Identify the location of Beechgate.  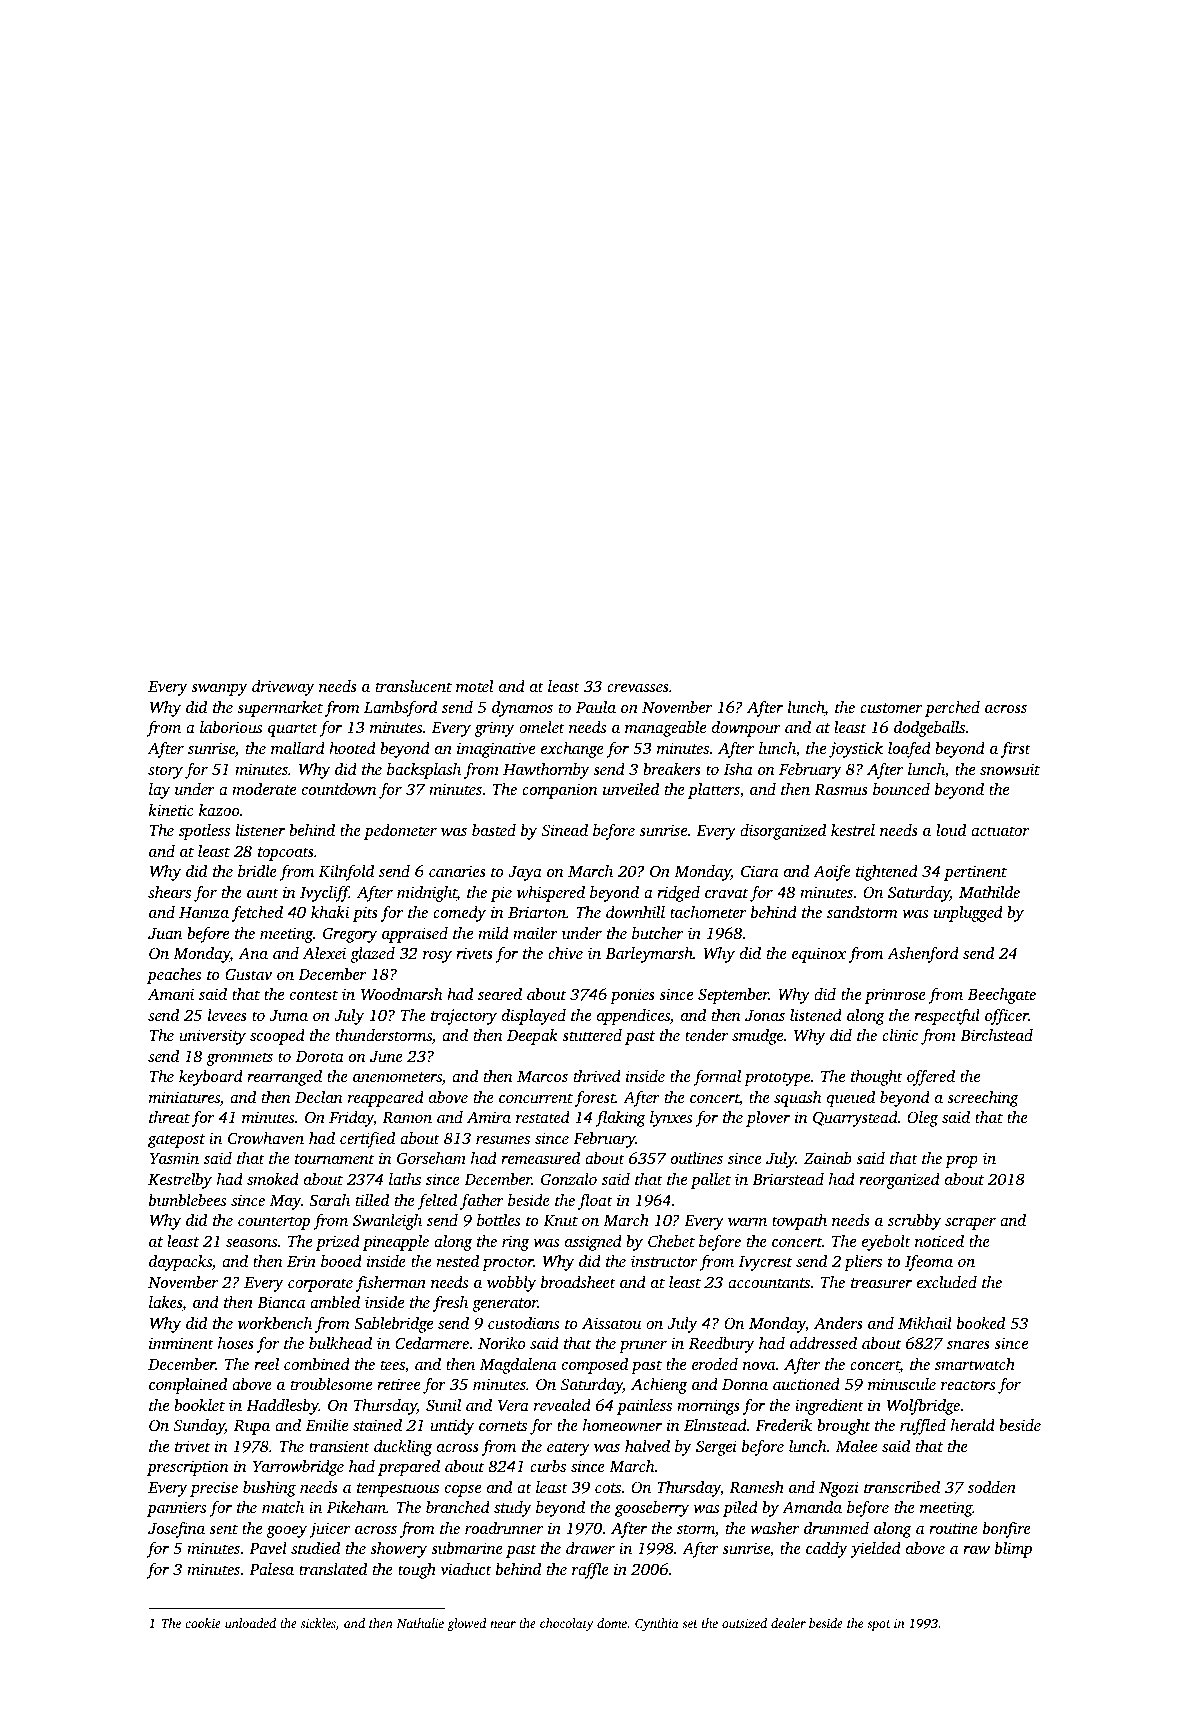
(1002, 996).
